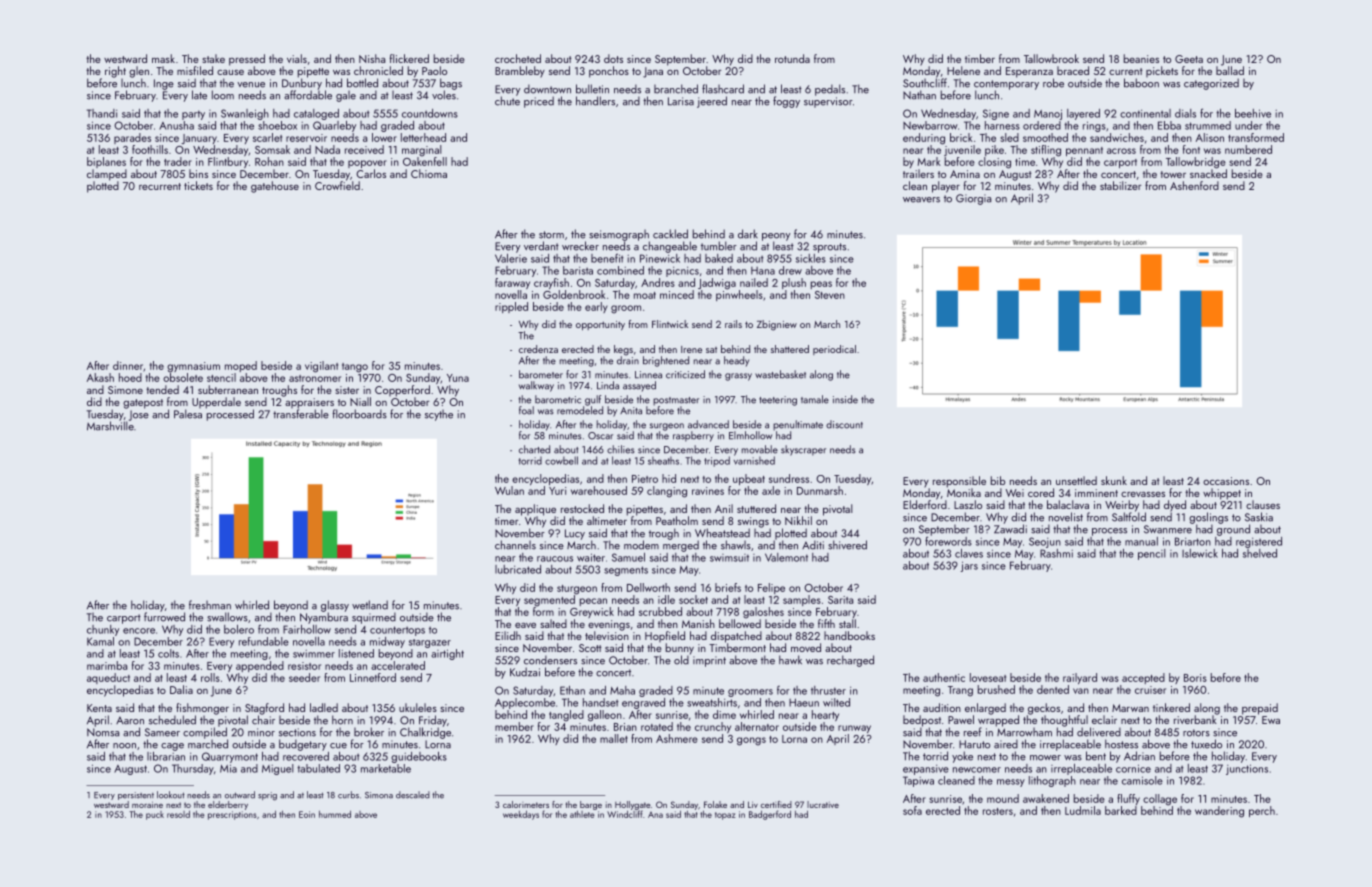 Image resolution: width=1372 pixels, height=887 pixels. I want to click on Simone, so click(125, 390).
